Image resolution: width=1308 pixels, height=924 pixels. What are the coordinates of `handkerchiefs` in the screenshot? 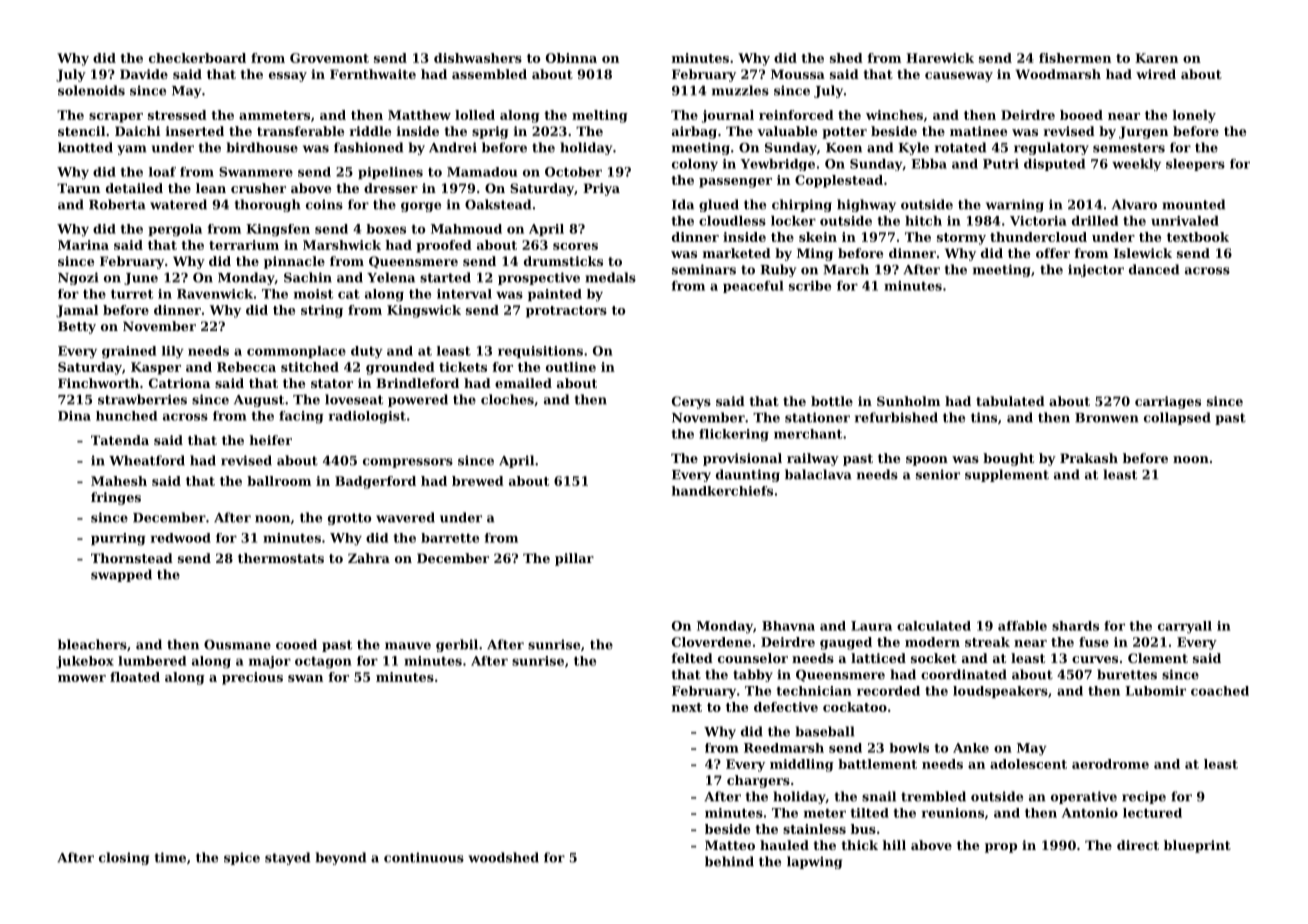 It's located at (722, 491).
